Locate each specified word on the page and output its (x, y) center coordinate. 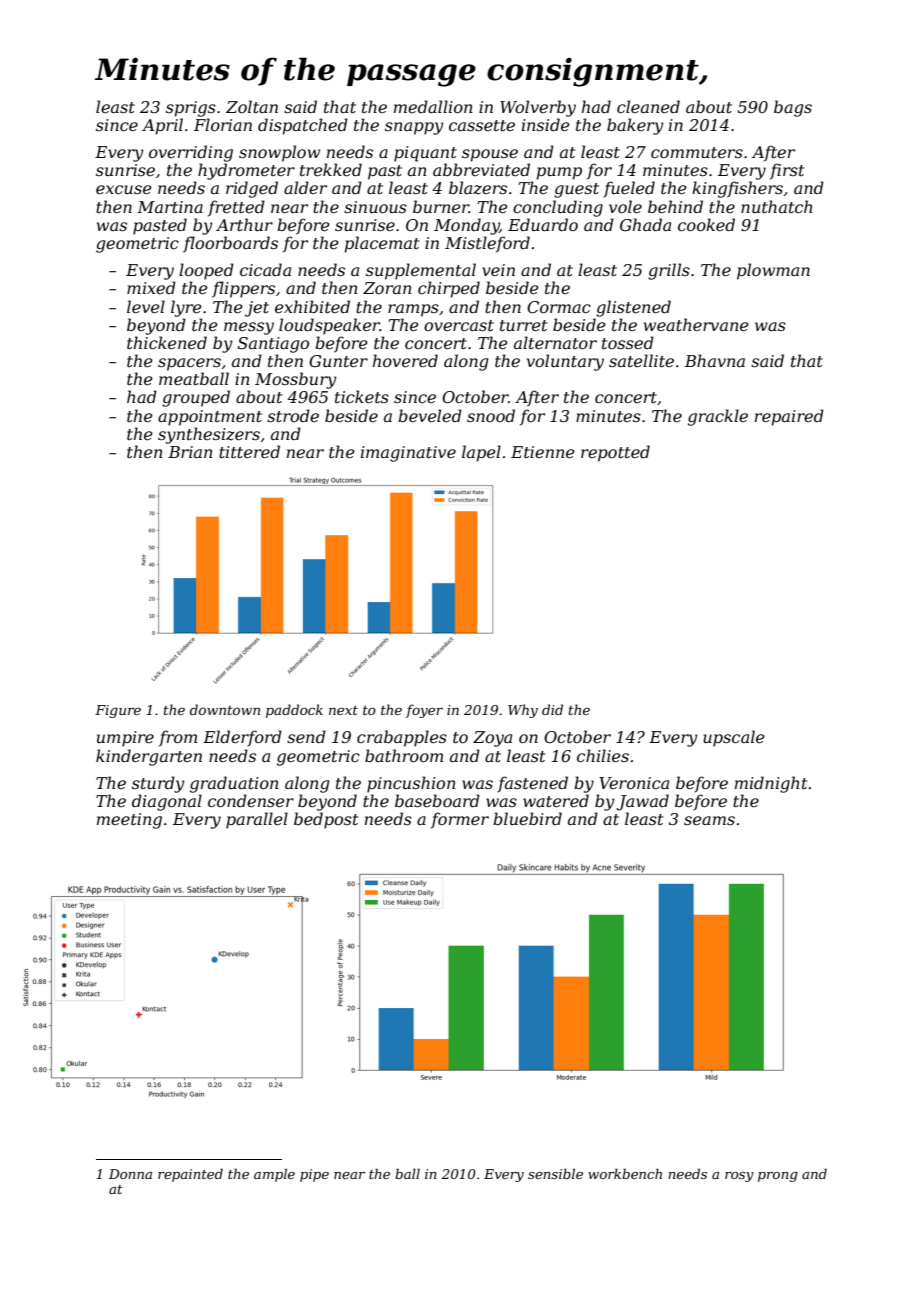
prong (778, 1177)
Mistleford (487, 244)
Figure (118, 711)
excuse (124, 189)
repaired (789, 417)
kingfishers (737, 189)
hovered (405, 360)
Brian (190, 452)
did (552, 709)
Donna (130, 1174)
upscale (734, 738)
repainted (190, 1175)
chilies (603, 755)
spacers (189, 364)
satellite (641, 360)
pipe (314, 1175)
